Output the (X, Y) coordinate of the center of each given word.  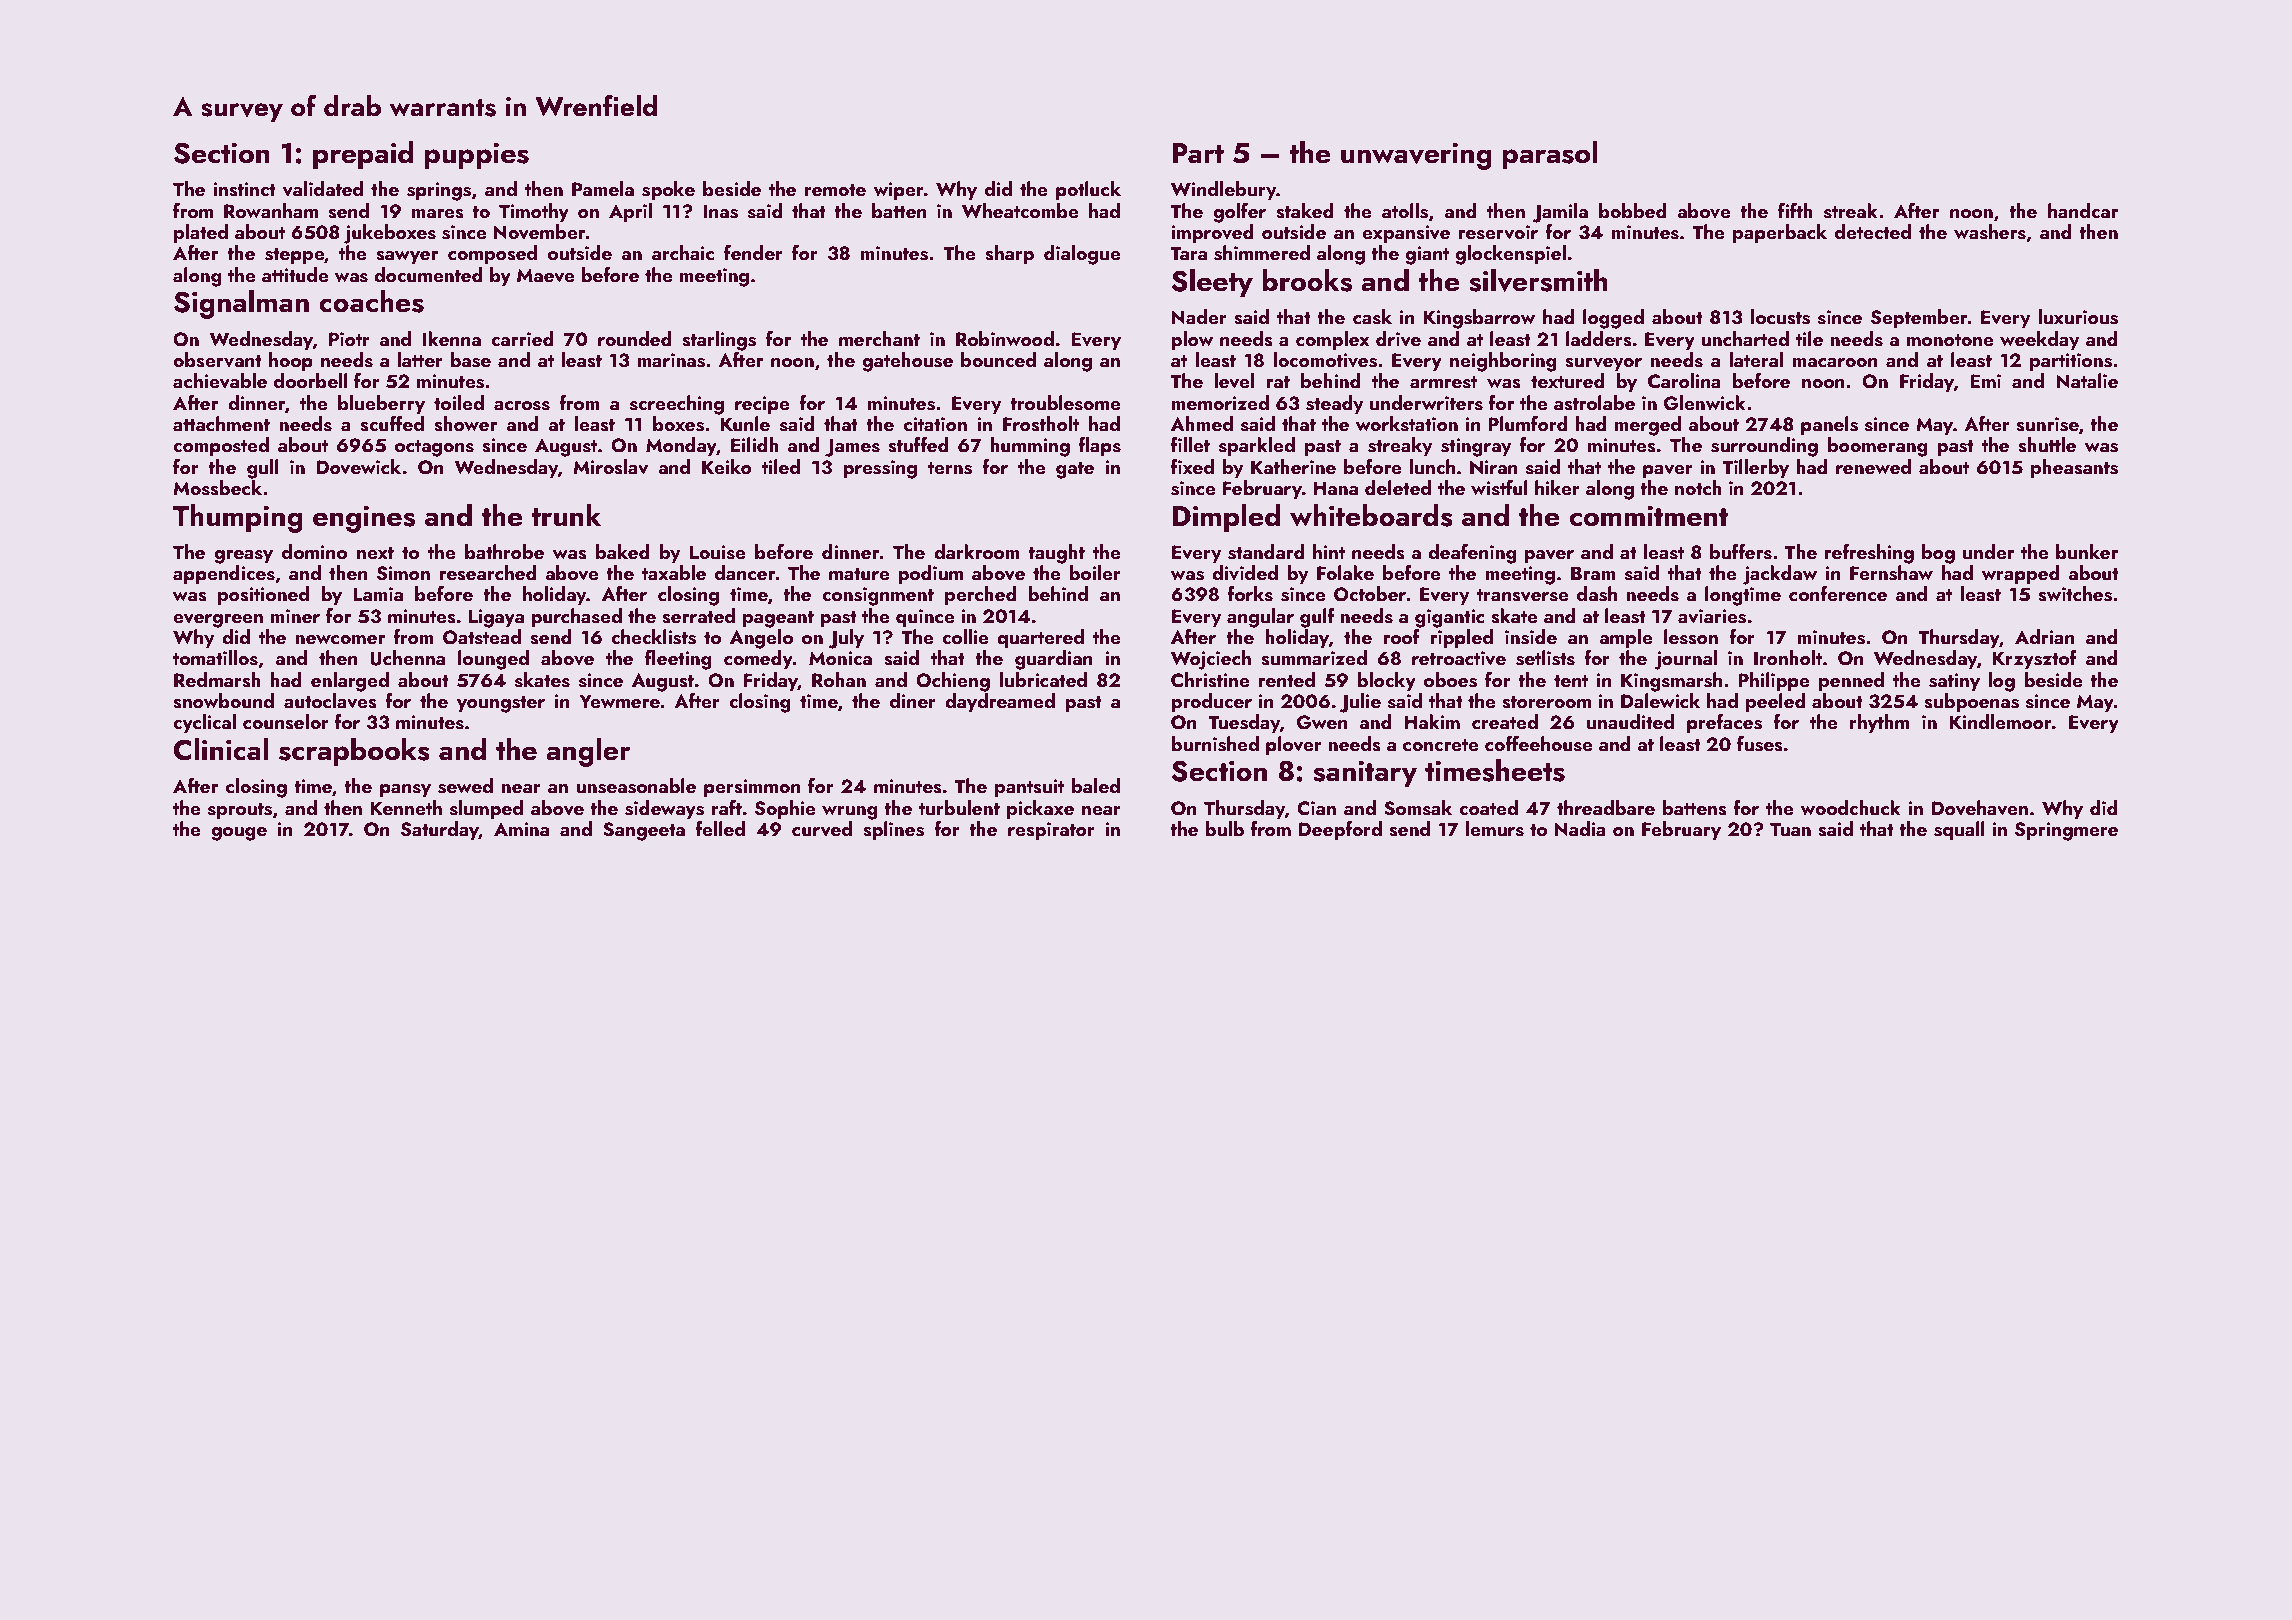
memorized (1220, 402)
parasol (1550, 155)
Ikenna (452, 338)
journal (1686, 660)
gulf (1317, 618)
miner (295, 616)
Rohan (839, 679)
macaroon (1835, 362)
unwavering (1416, 156)
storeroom (1546, 702)
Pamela (603, 188)
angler (588, 752)
